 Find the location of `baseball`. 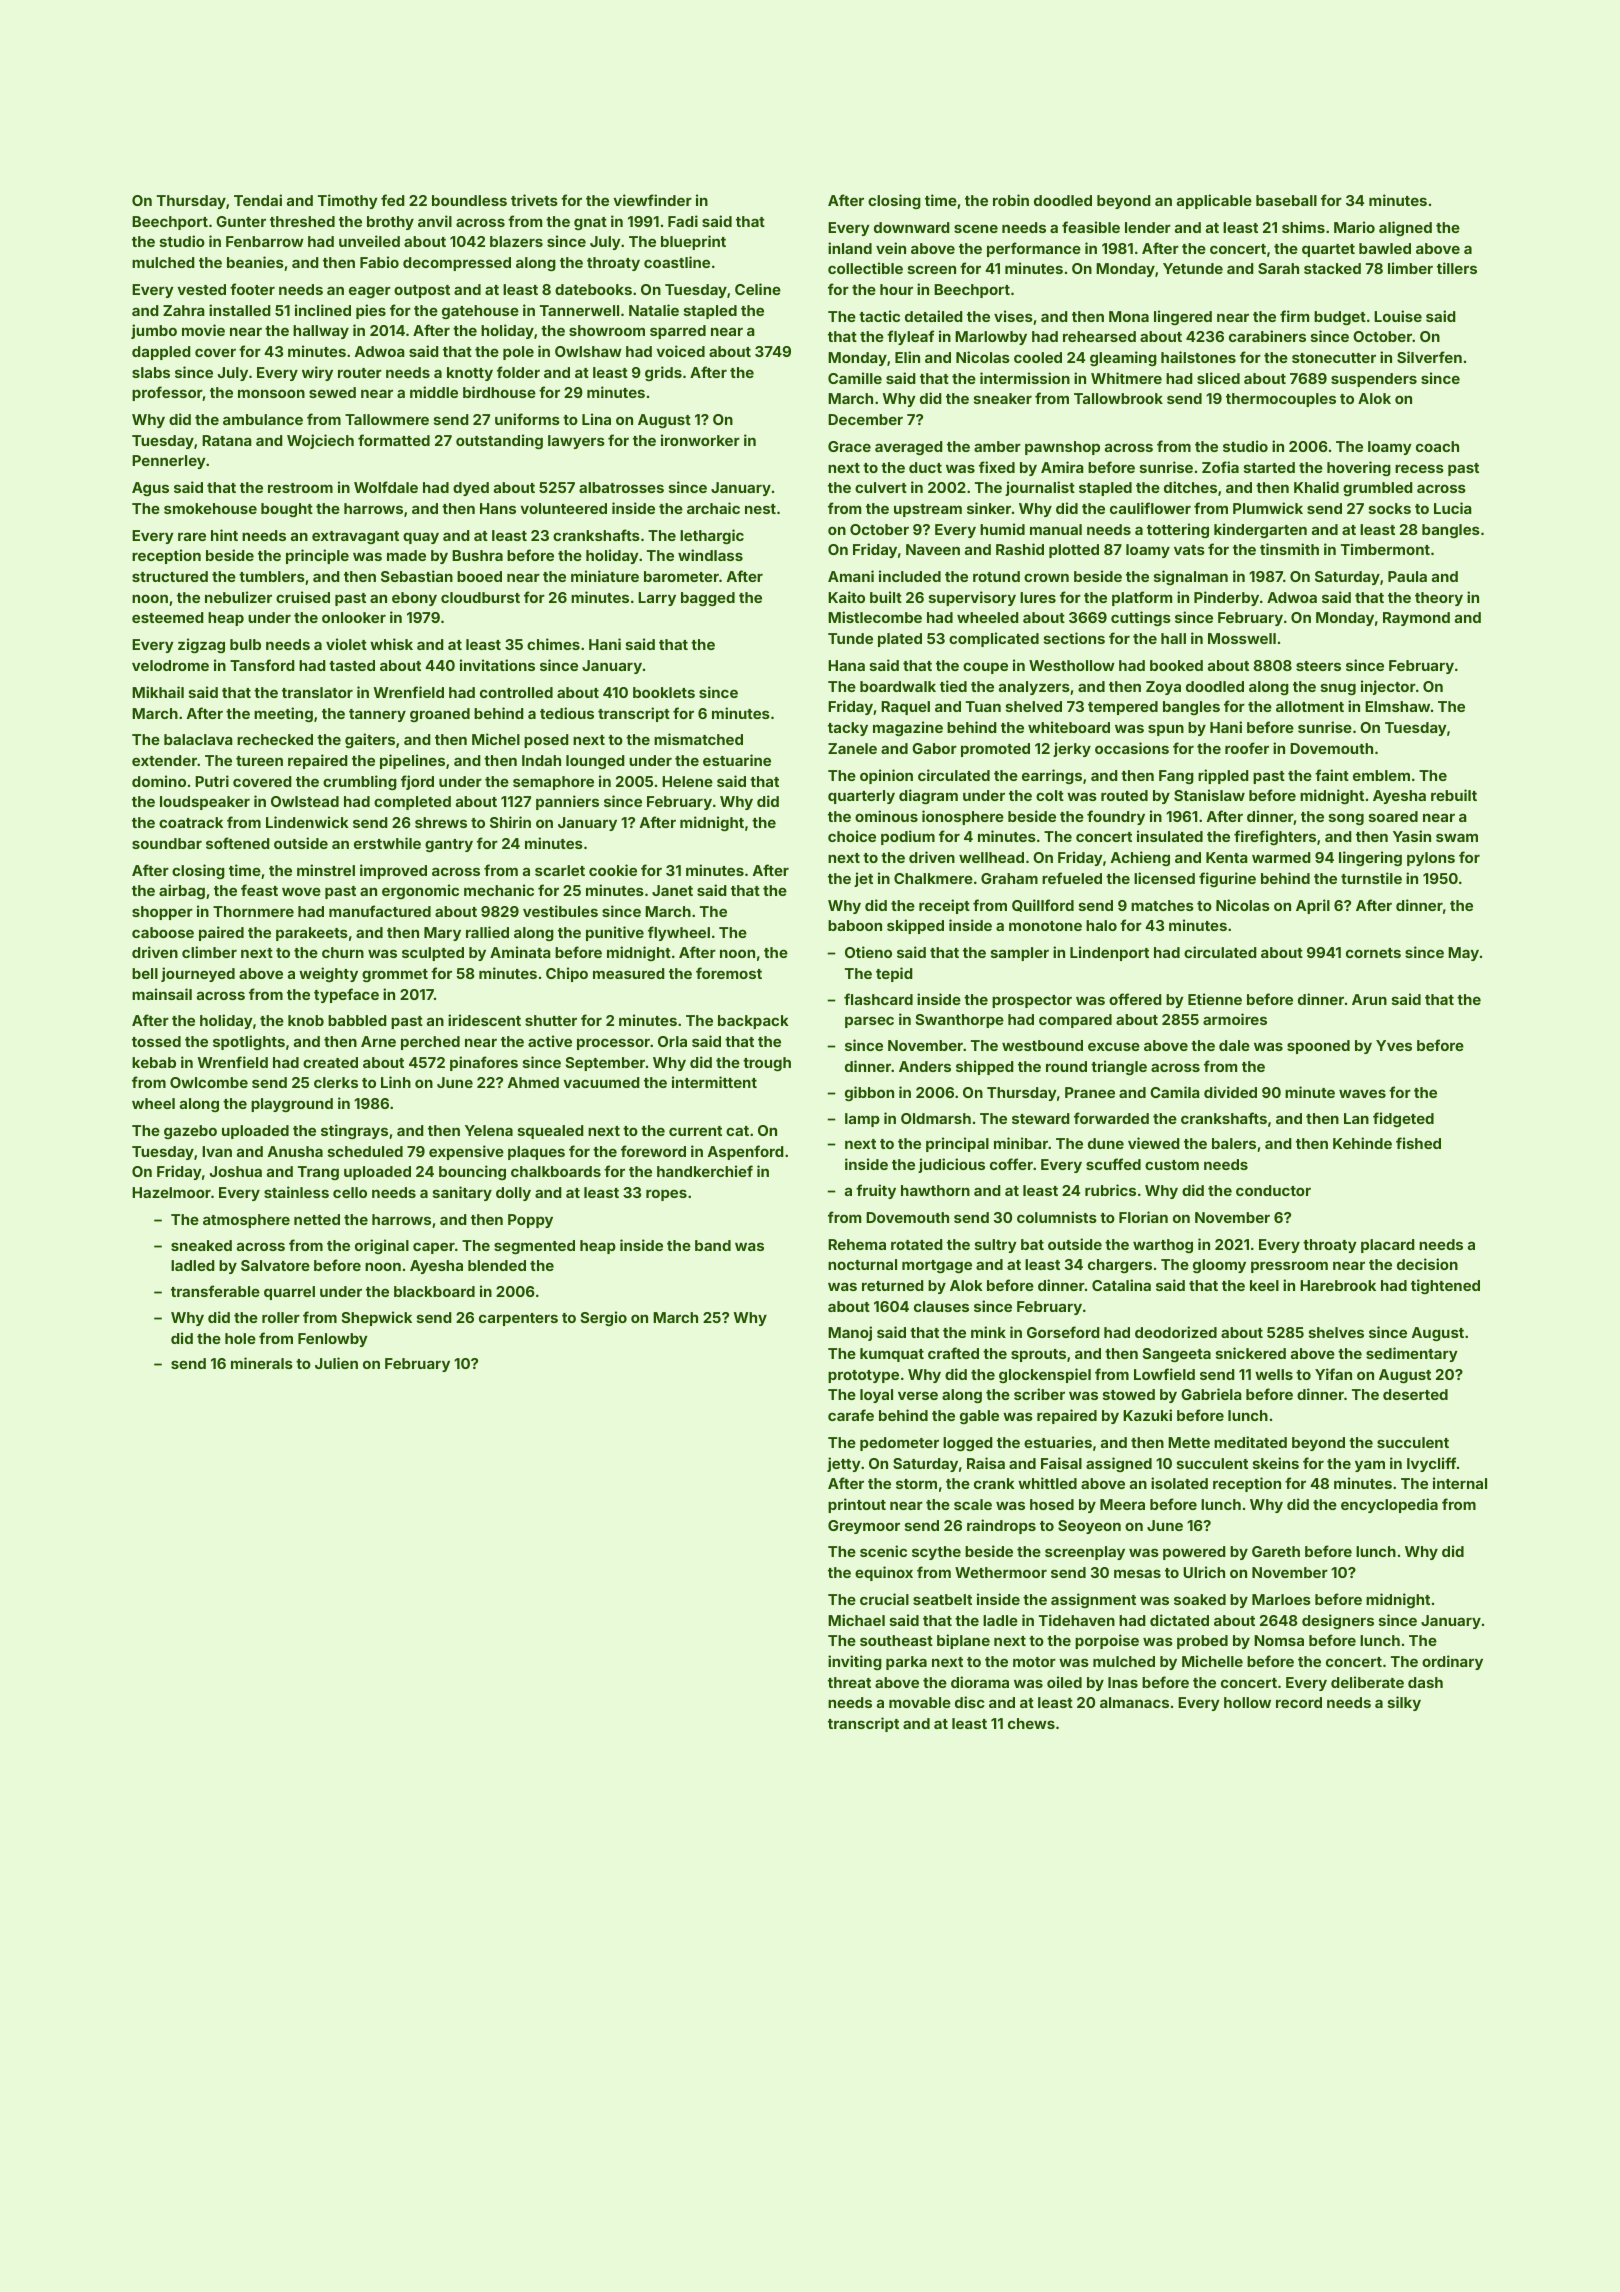

baseball is located at coordinates (1286, 200).
